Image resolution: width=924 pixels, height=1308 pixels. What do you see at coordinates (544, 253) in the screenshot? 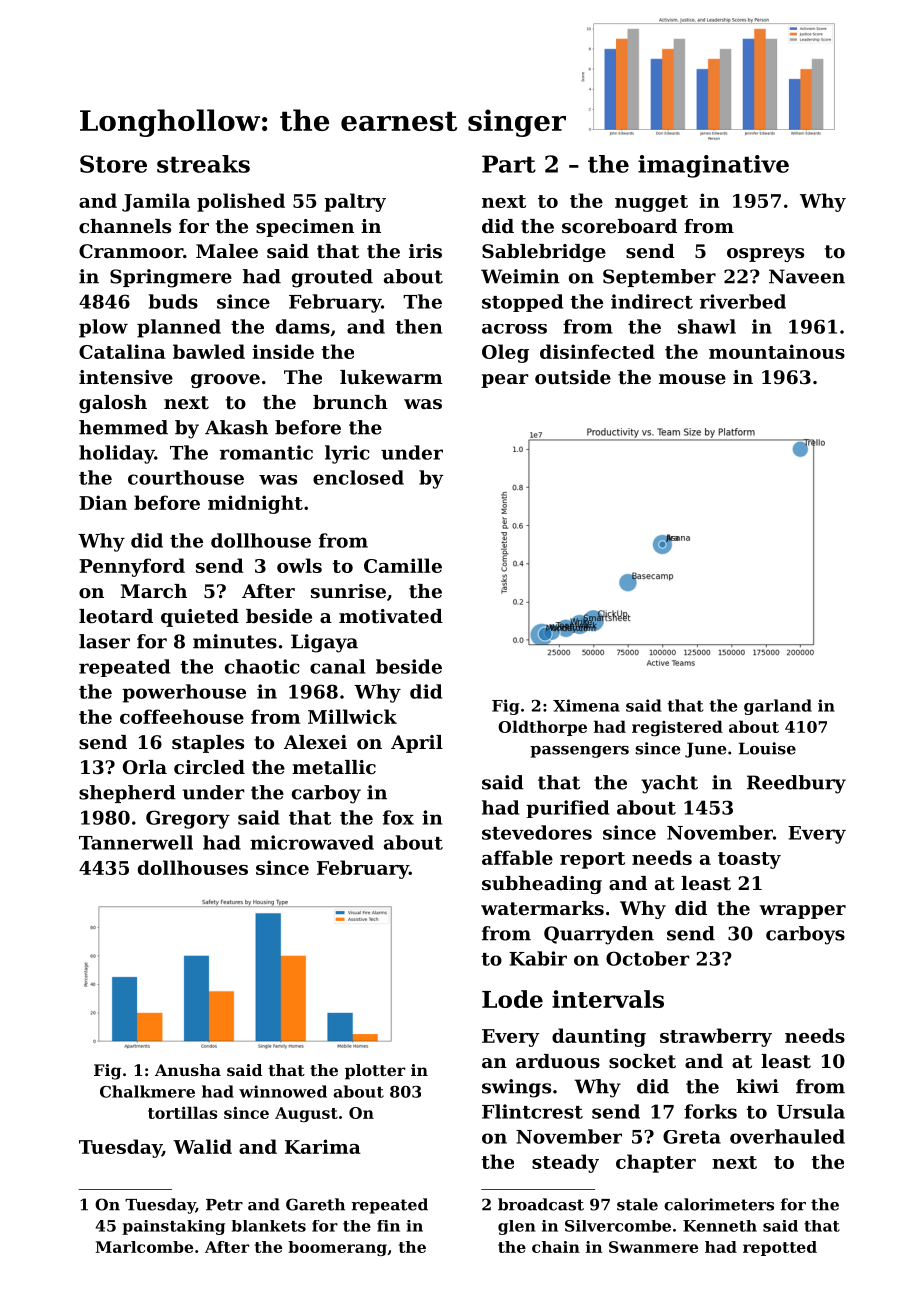
I see `Sablebridge` at bounding box center [544, 253].
